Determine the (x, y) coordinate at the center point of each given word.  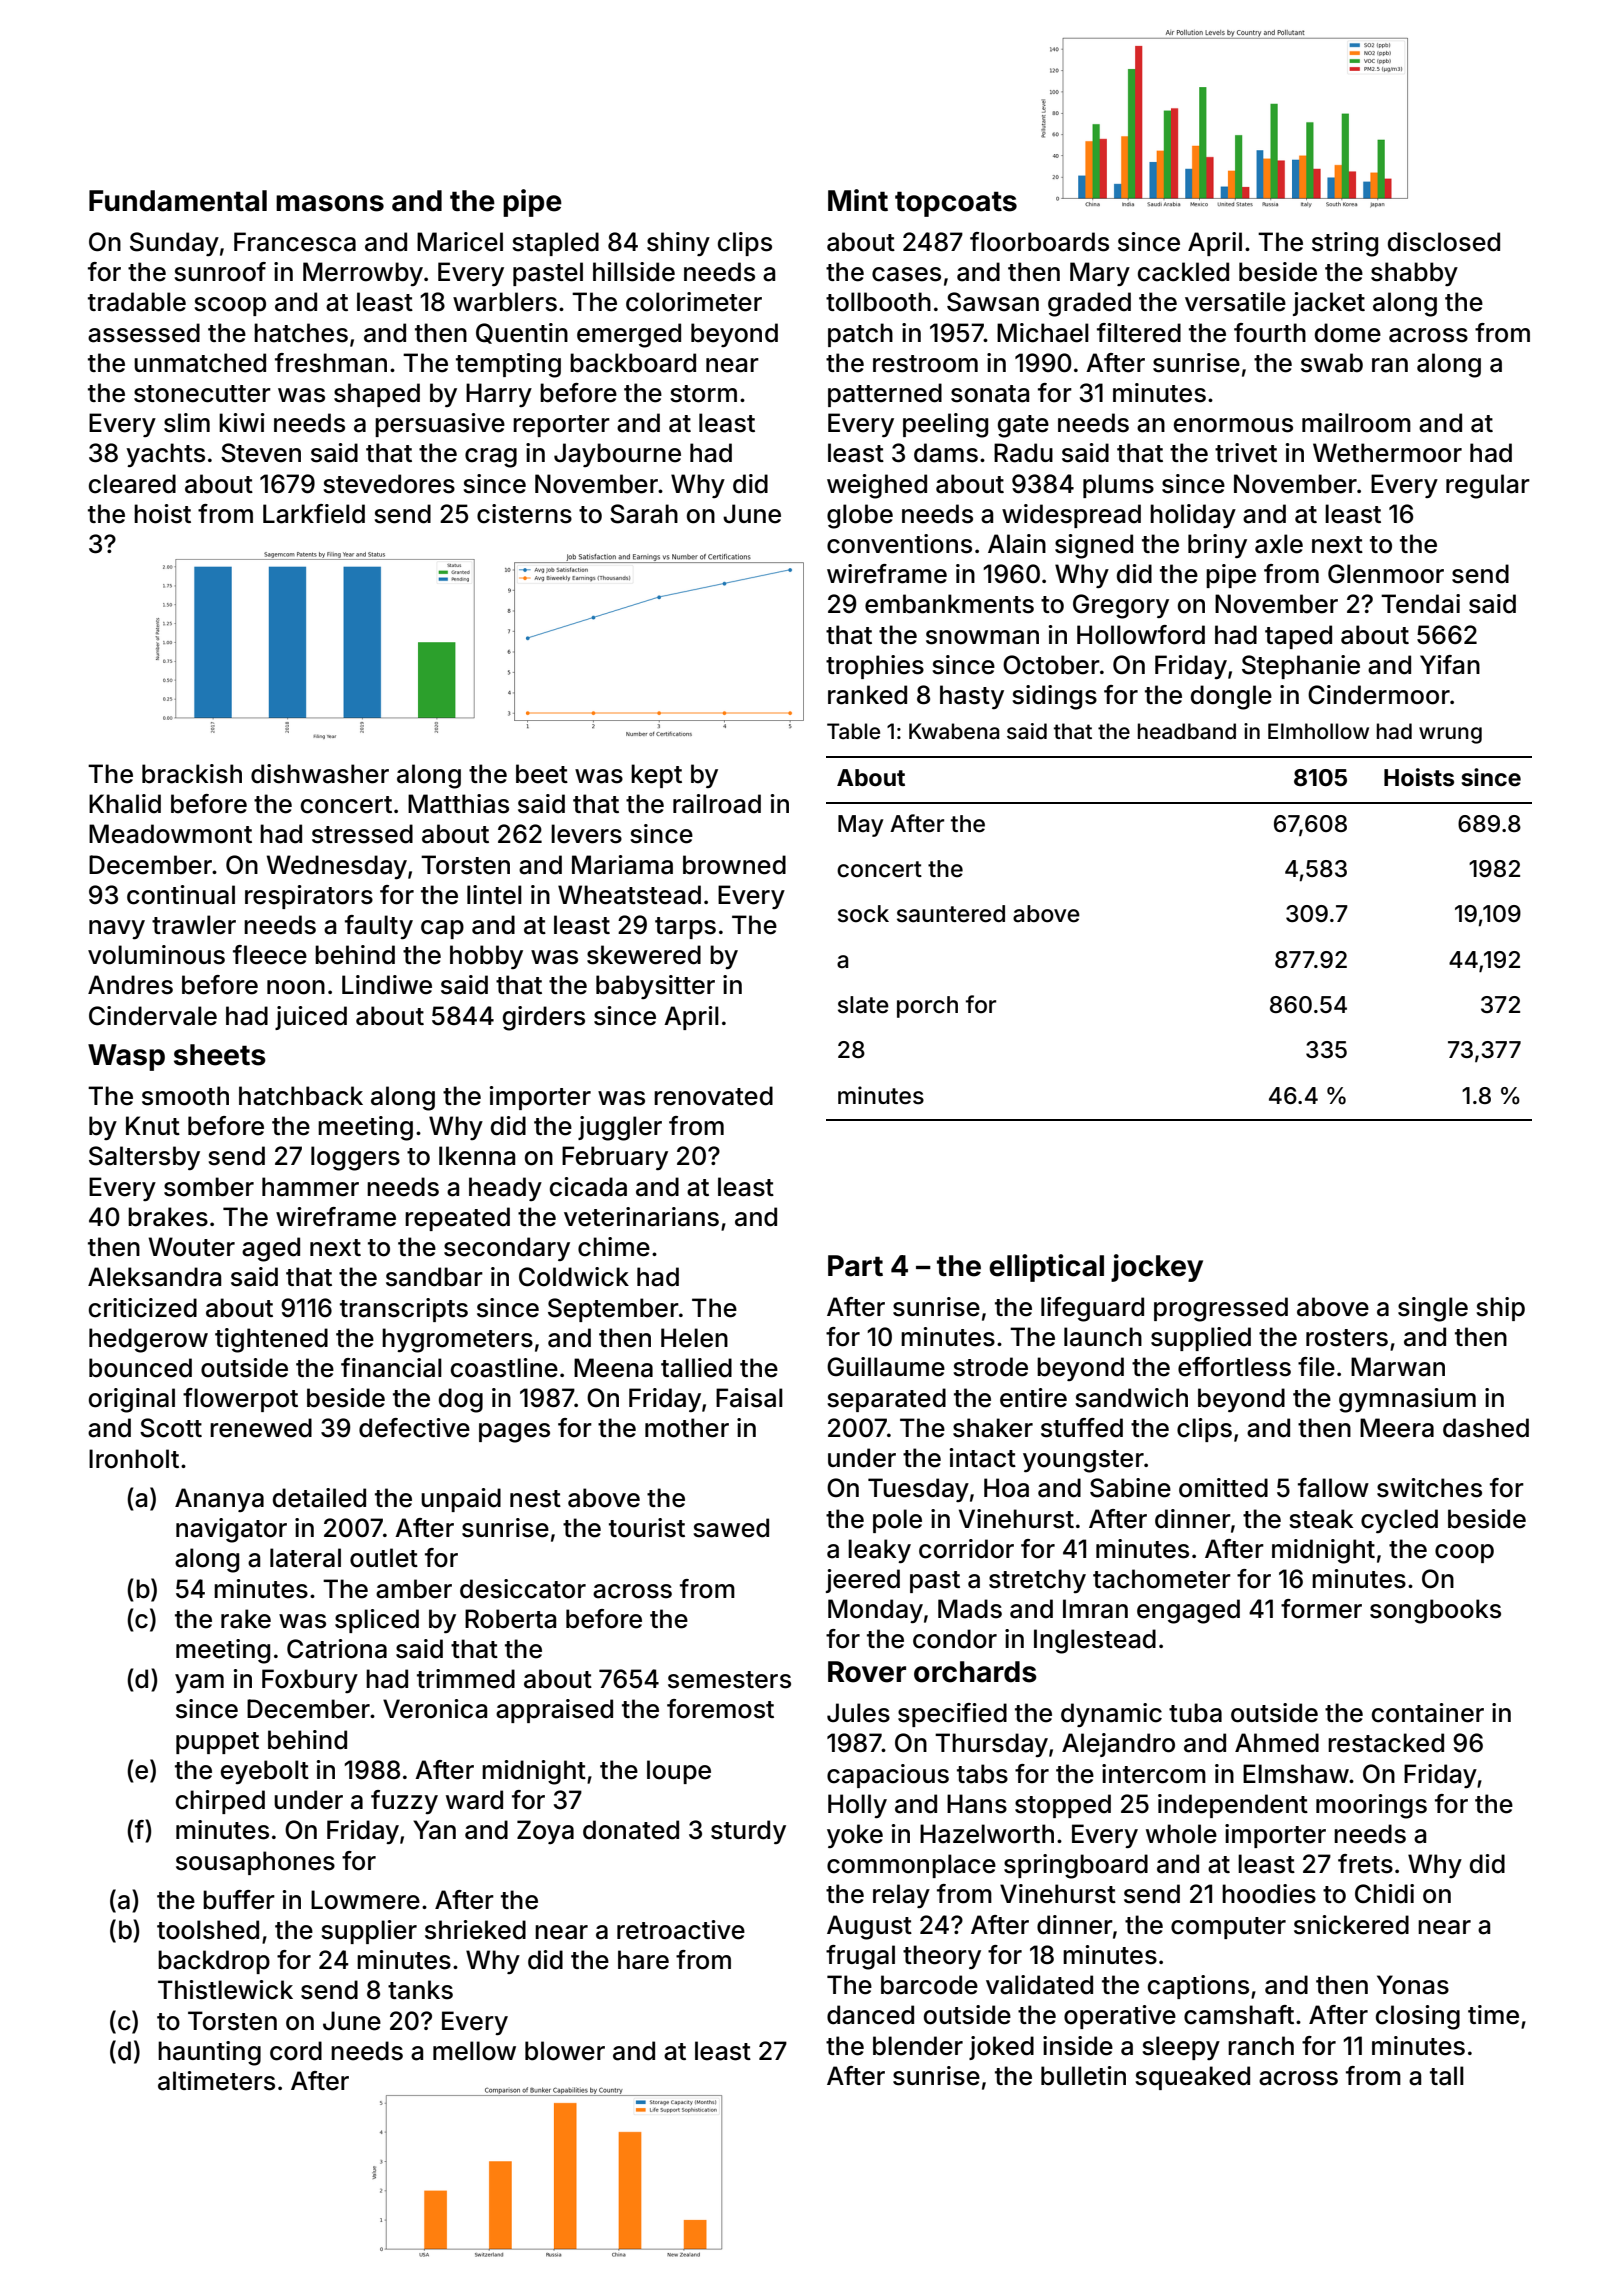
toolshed (208, 1930)
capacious (888, 1776)
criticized (143, 1308)
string (1345, 244)
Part (855, 1266)
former (1321, 1609)
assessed (144, 333)
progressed (1221, 1309)
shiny (678, 244)
